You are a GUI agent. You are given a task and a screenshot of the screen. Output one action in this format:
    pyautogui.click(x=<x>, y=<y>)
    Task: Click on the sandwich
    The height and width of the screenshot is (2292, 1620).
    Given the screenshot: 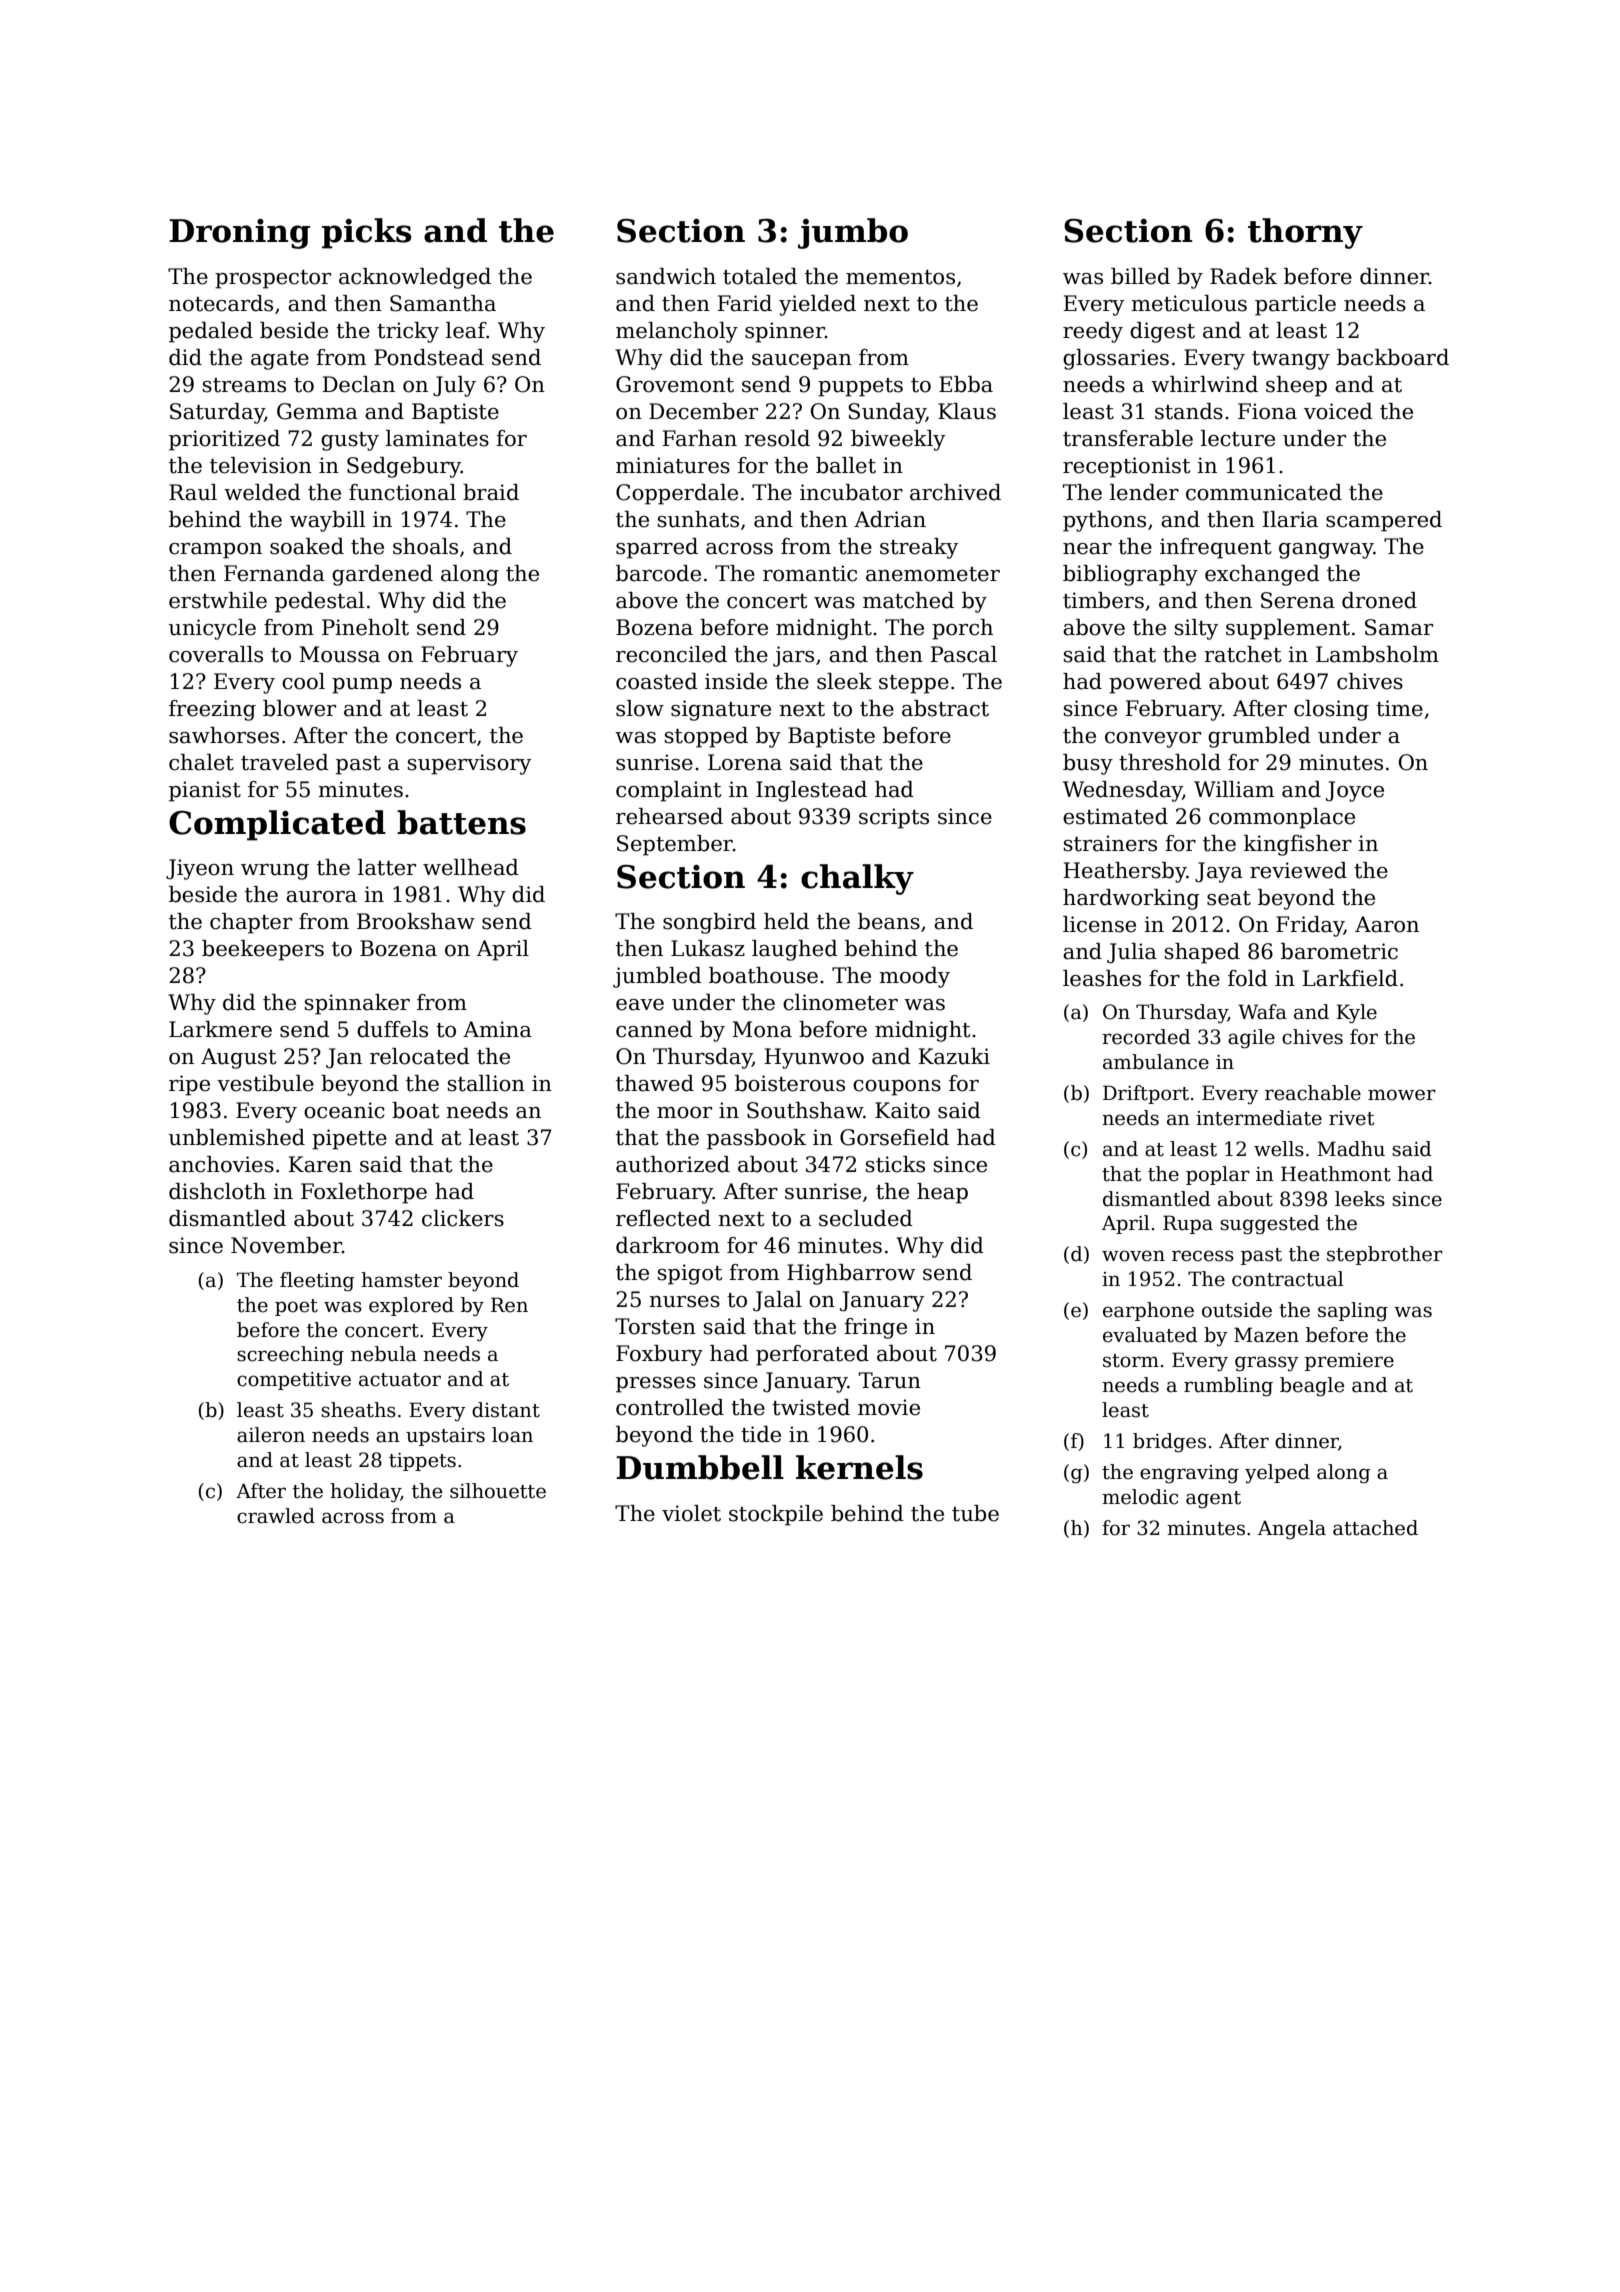 What is the action you would take?
    pyautogui.click(x=666, y=276)
